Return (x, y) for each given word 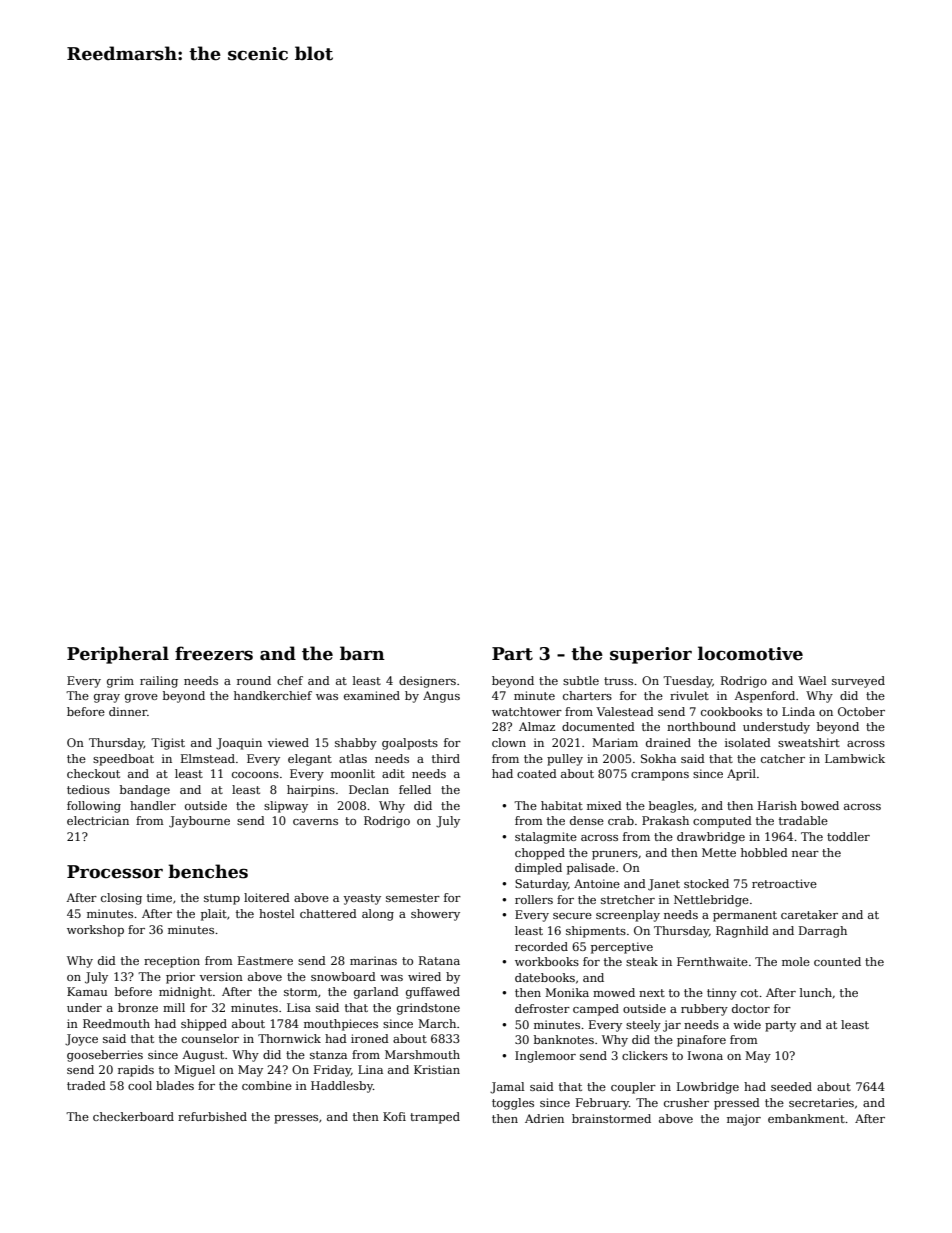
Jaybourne (199, 822)
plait (214, 915)
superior (651, 655)
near (805, 854)
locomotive (750, 653)
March (437, 1023)
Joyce (81, 1040)
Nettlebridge (711, 901)
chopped (540, 854)
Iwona (705, 1055)
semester (413, 898)
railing (159, 682)
